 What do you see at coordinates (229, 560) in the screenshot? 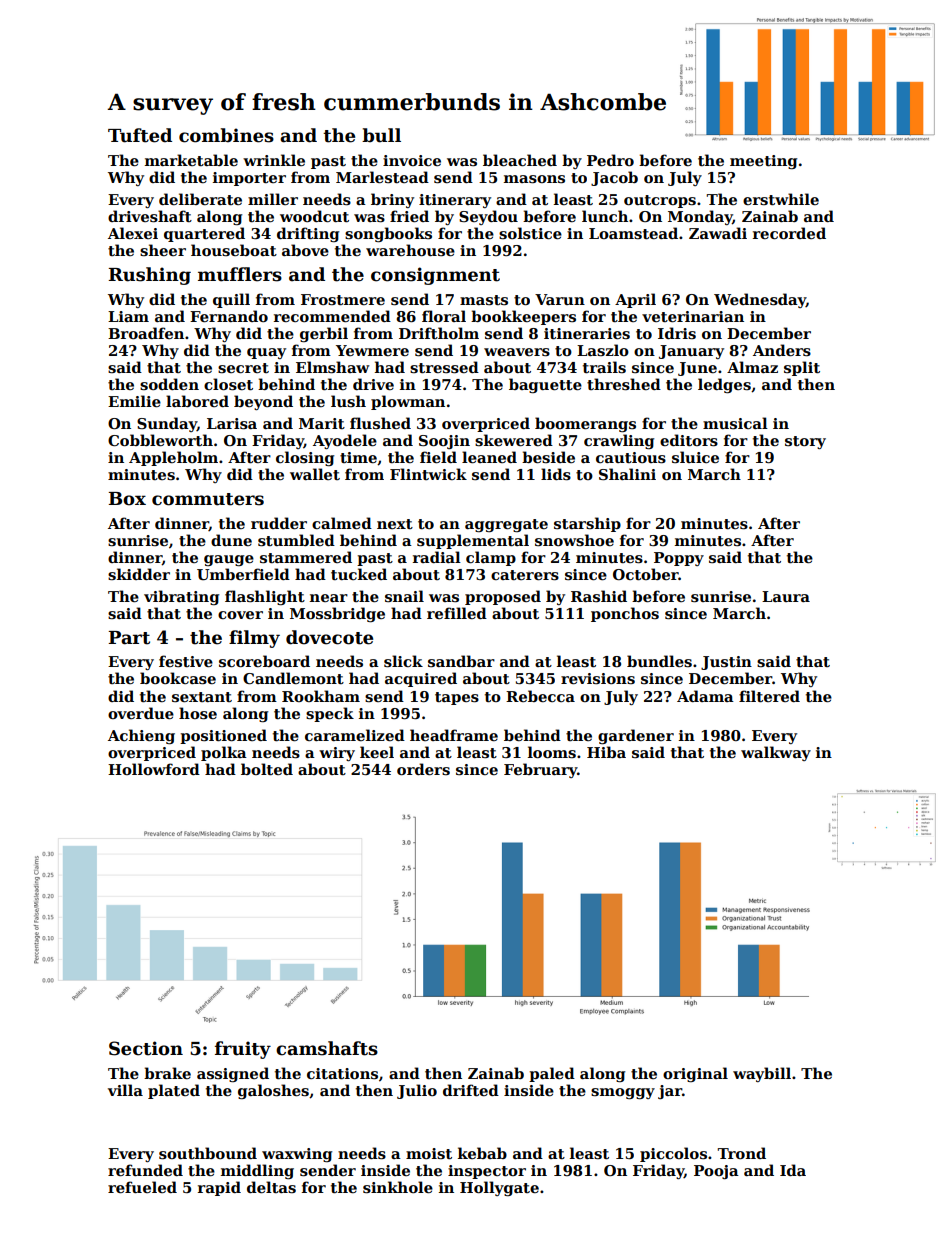
I see `gauge` at bounding box center [229, 560].
